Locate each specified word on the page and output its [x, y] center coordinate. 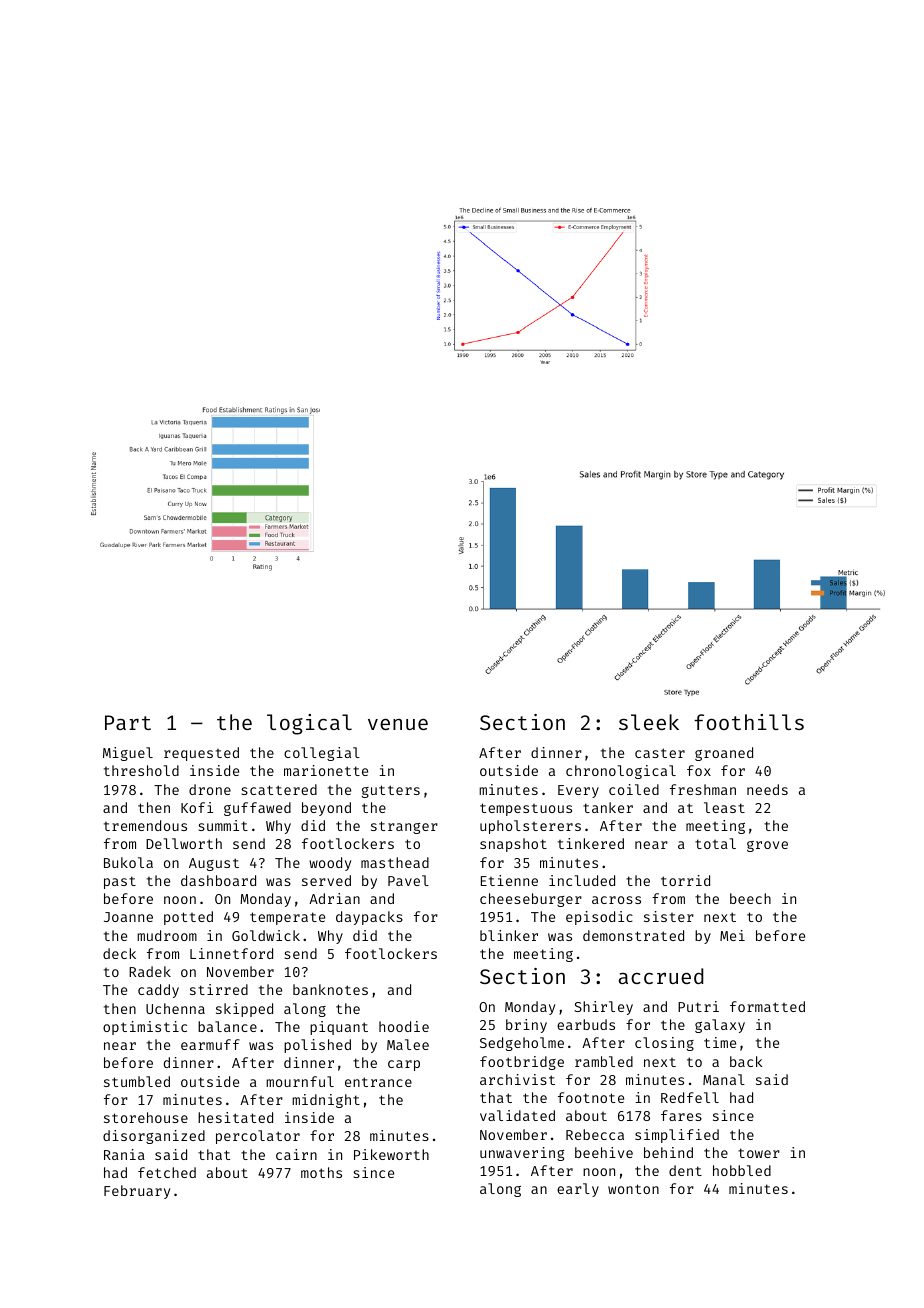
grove [767, 846]
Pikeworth [391, 1154]
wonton [633, 1189]
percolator [258, 1137]
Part [128, 722]
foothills [749, 722]
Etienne [509, 880]
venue [398, 724]
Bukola [128, 862]
